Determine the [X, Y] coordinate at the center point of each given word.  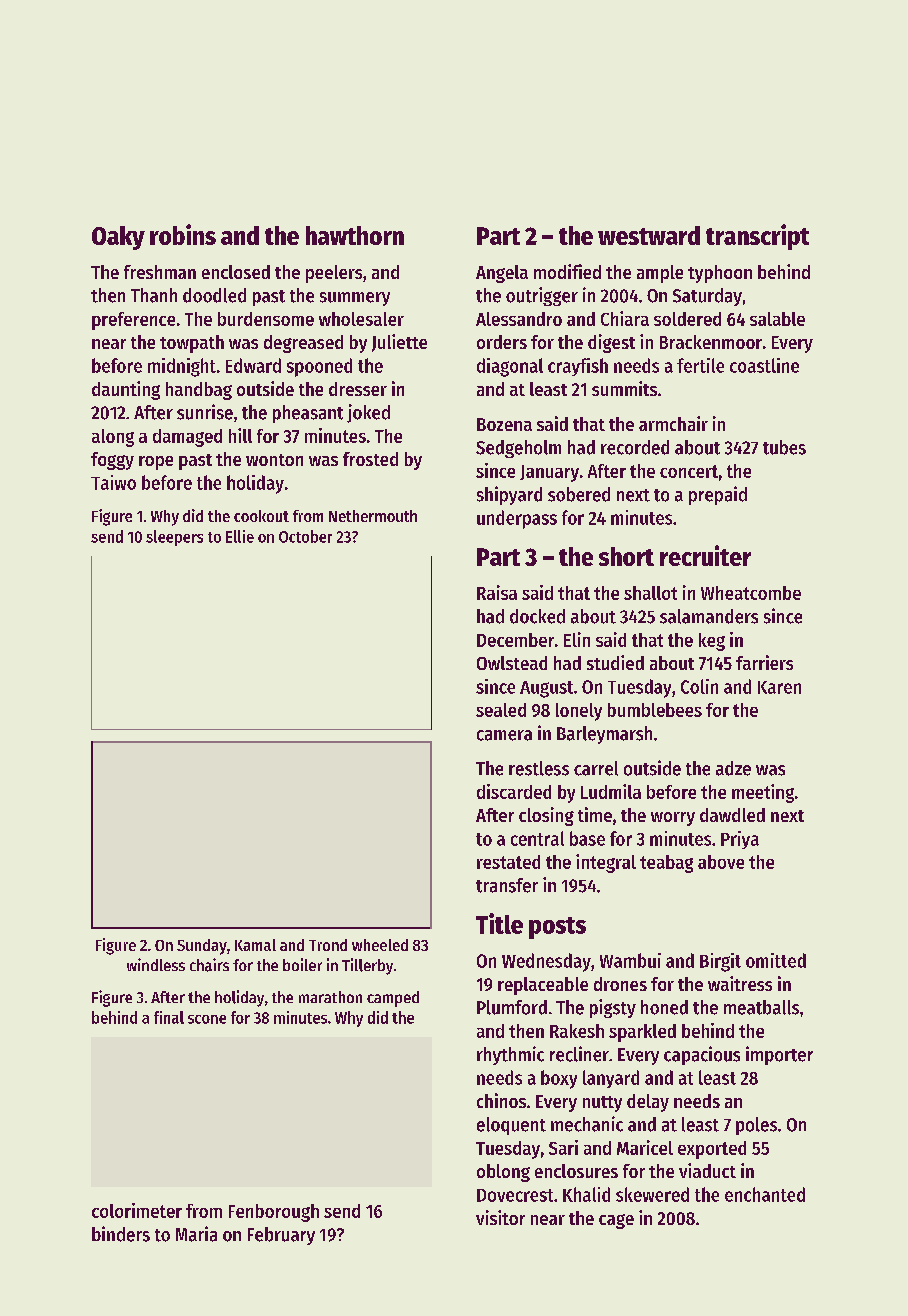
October [305, 536]
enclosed [236, 272]
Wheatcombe [751, 593]
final [169, 1017]
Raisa [497, 592]
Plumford [512, 1007]
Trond [328, 945]
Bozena [504, 424]
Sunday [202, 947]
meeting [763, 793]
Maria [196, 1234]
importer [779, 1055]
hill [240, 435]
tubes [784, 447]
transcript [757, 237]
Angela [502, 274]
